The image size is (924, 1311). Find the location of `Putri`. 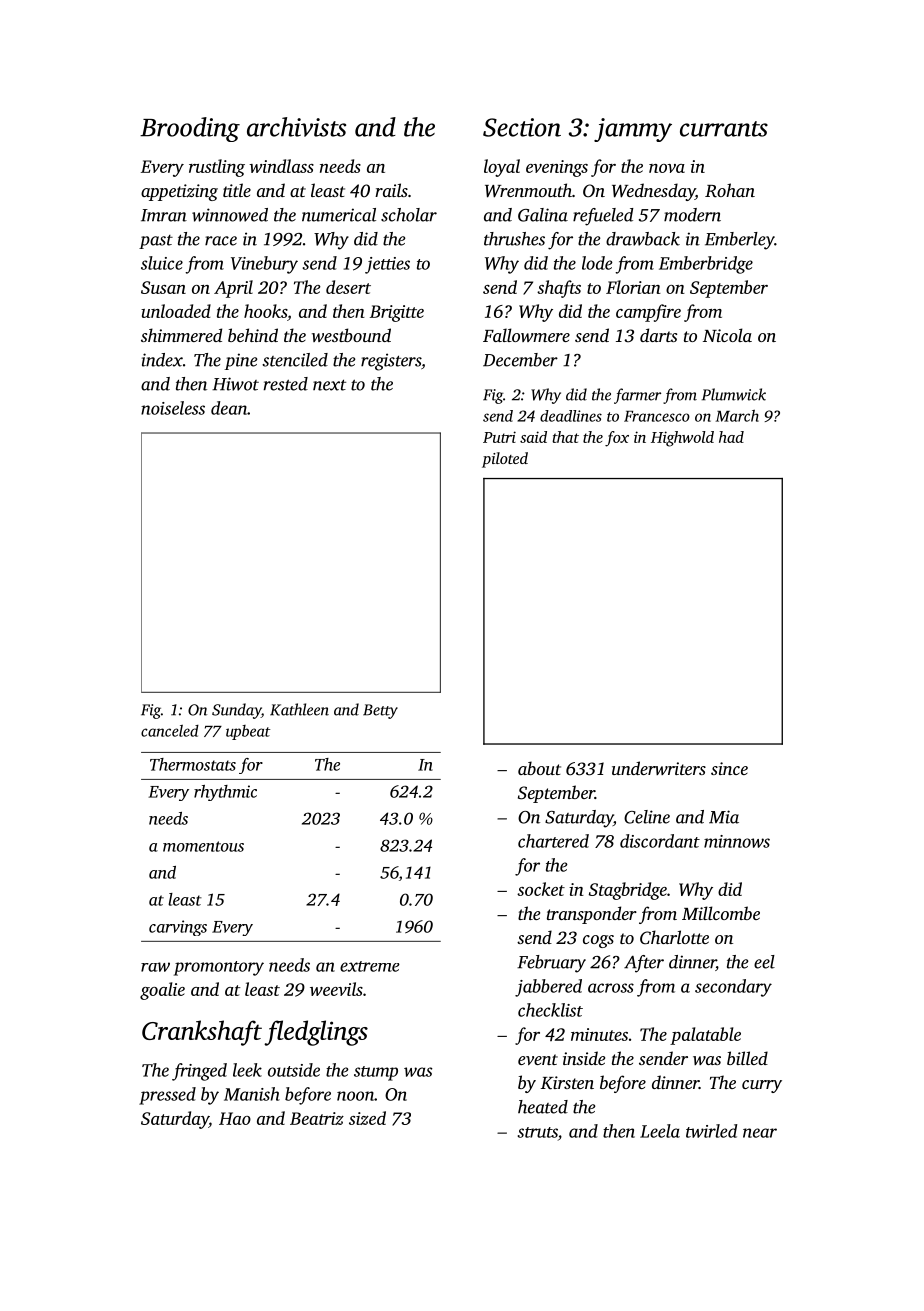

Putri is located at coordinates (499, 437).
